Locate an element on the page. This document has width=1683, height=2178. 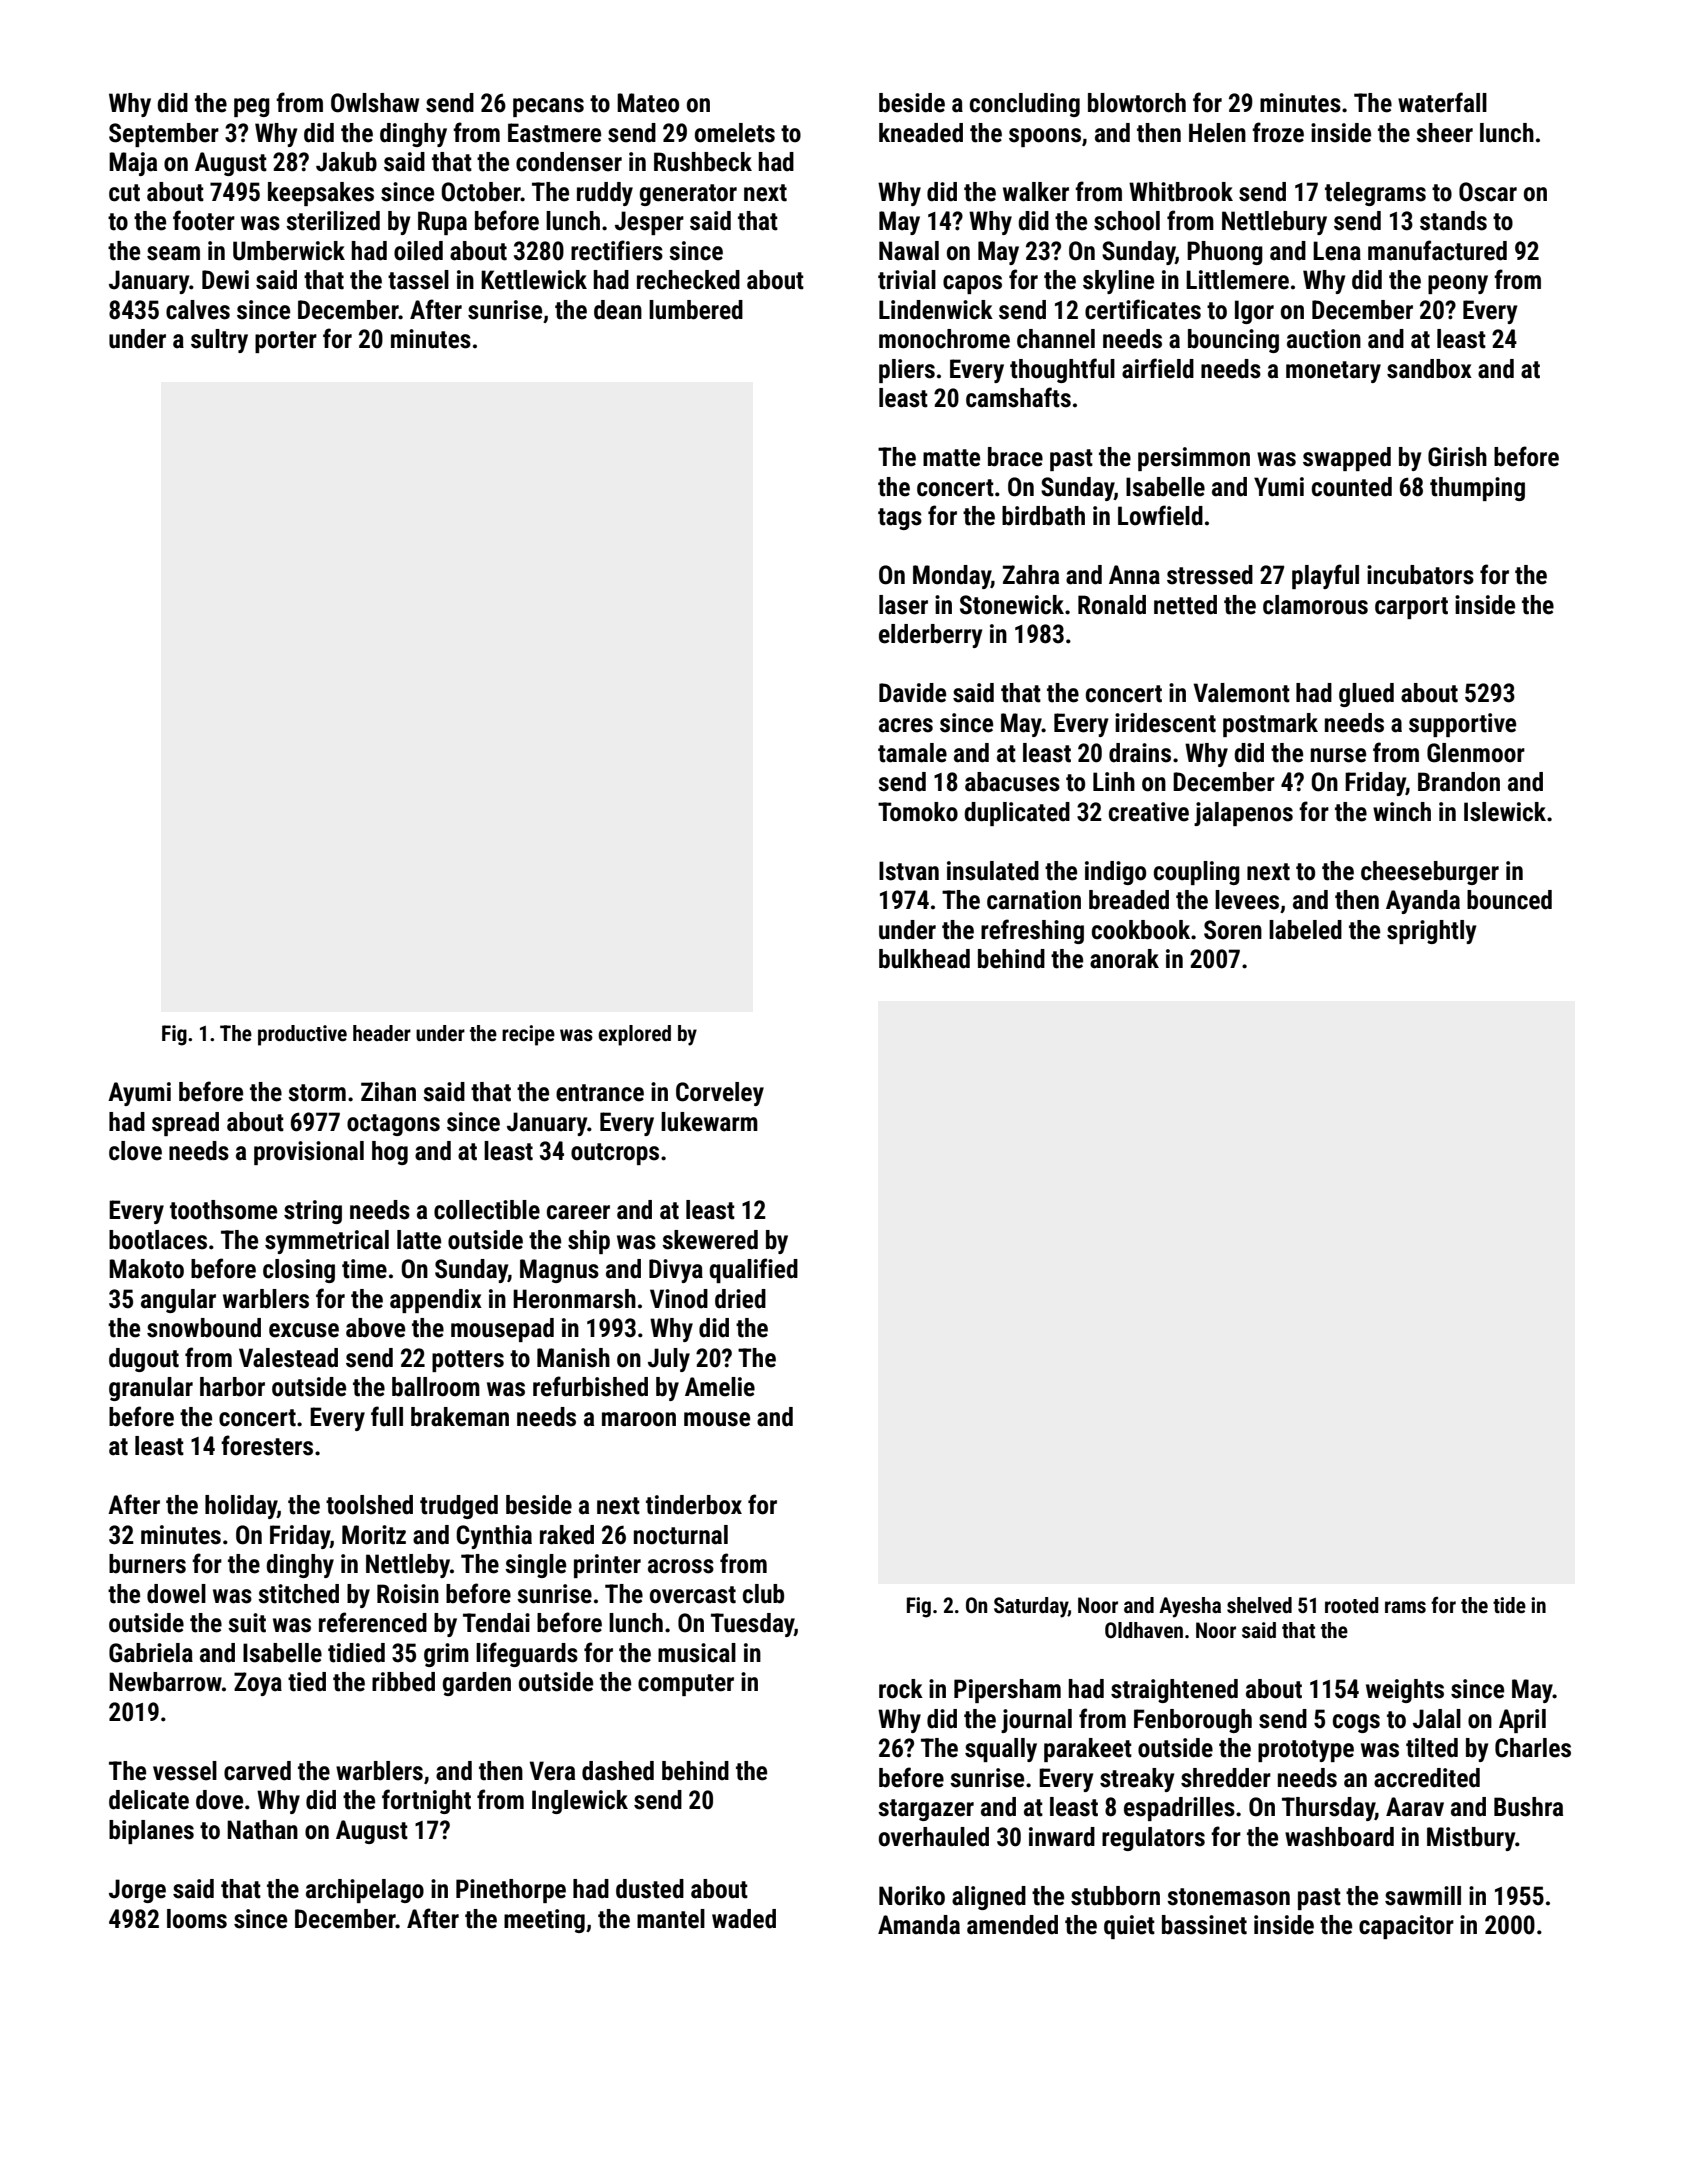
peg is located at coordinates (252, 107).
